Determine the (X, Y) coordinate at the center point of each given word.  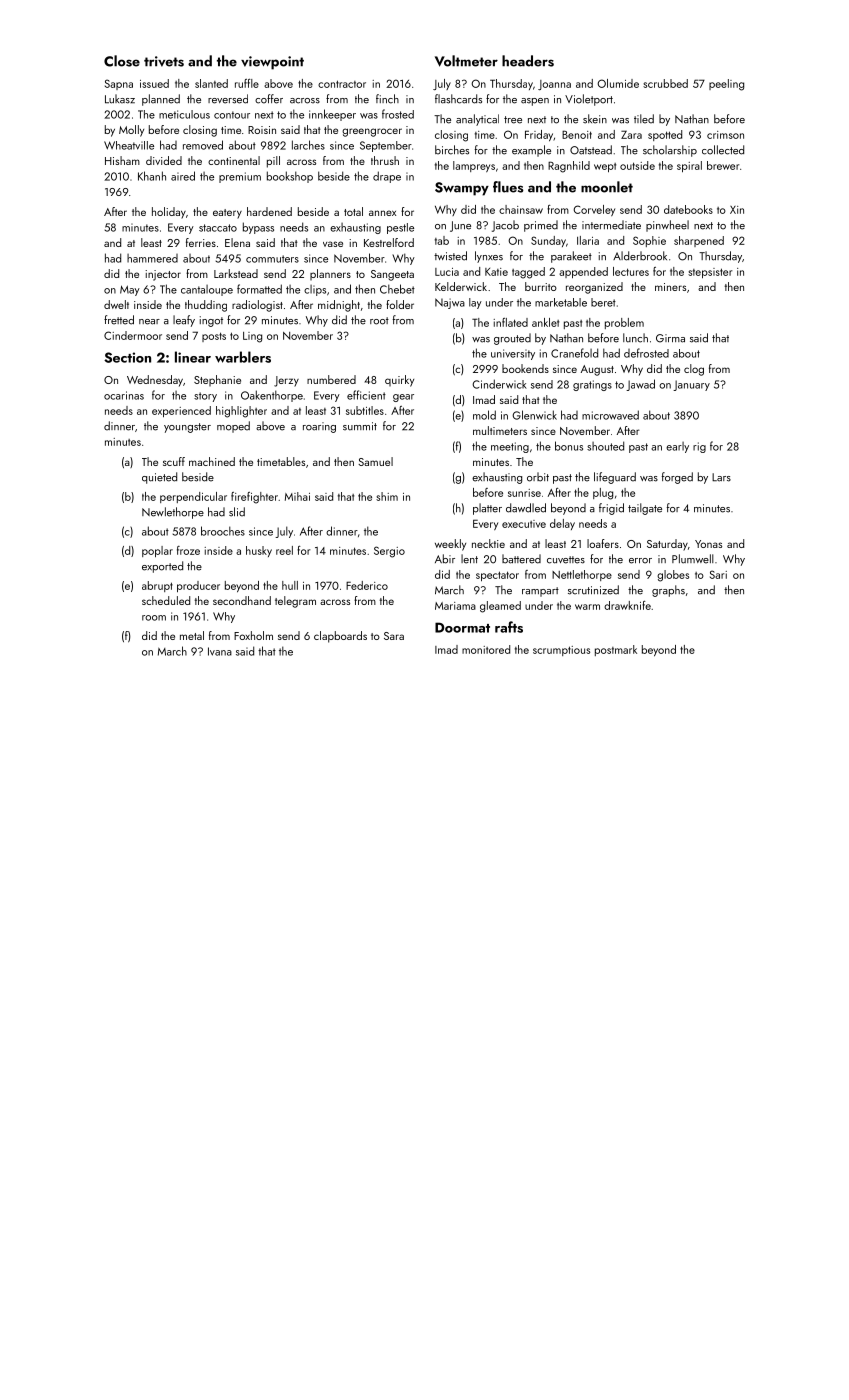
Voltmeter (466, 61)
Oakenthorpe (272, 396)
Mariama (455, 606)
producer (198, 586)
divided (164, 160)
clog (694, 370)
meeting (510, 447)
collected (723, 150)
